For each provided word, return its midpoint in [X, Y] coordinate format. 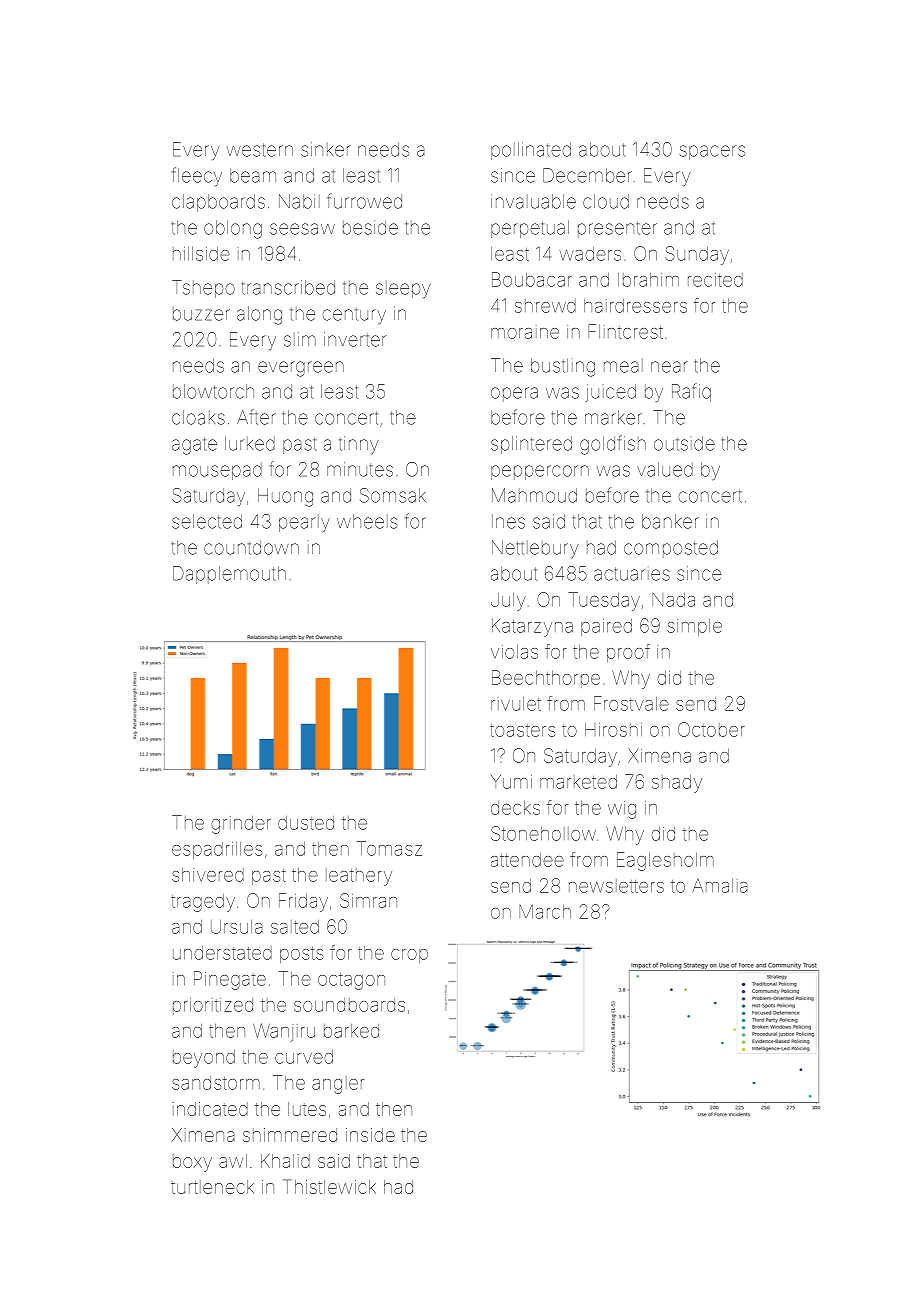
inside [370, 1135]
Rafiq [691, 392]
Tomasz [389, 848]
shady [677, 784]
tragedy [203, 903]
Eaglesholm [665, 861]
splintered [531, 445]
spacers [712, 152]
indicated [210, 1109]
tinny [358, 445]
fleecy [197, 176]
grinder [241, 825]
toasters [522, 730]
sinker [326, 149]
